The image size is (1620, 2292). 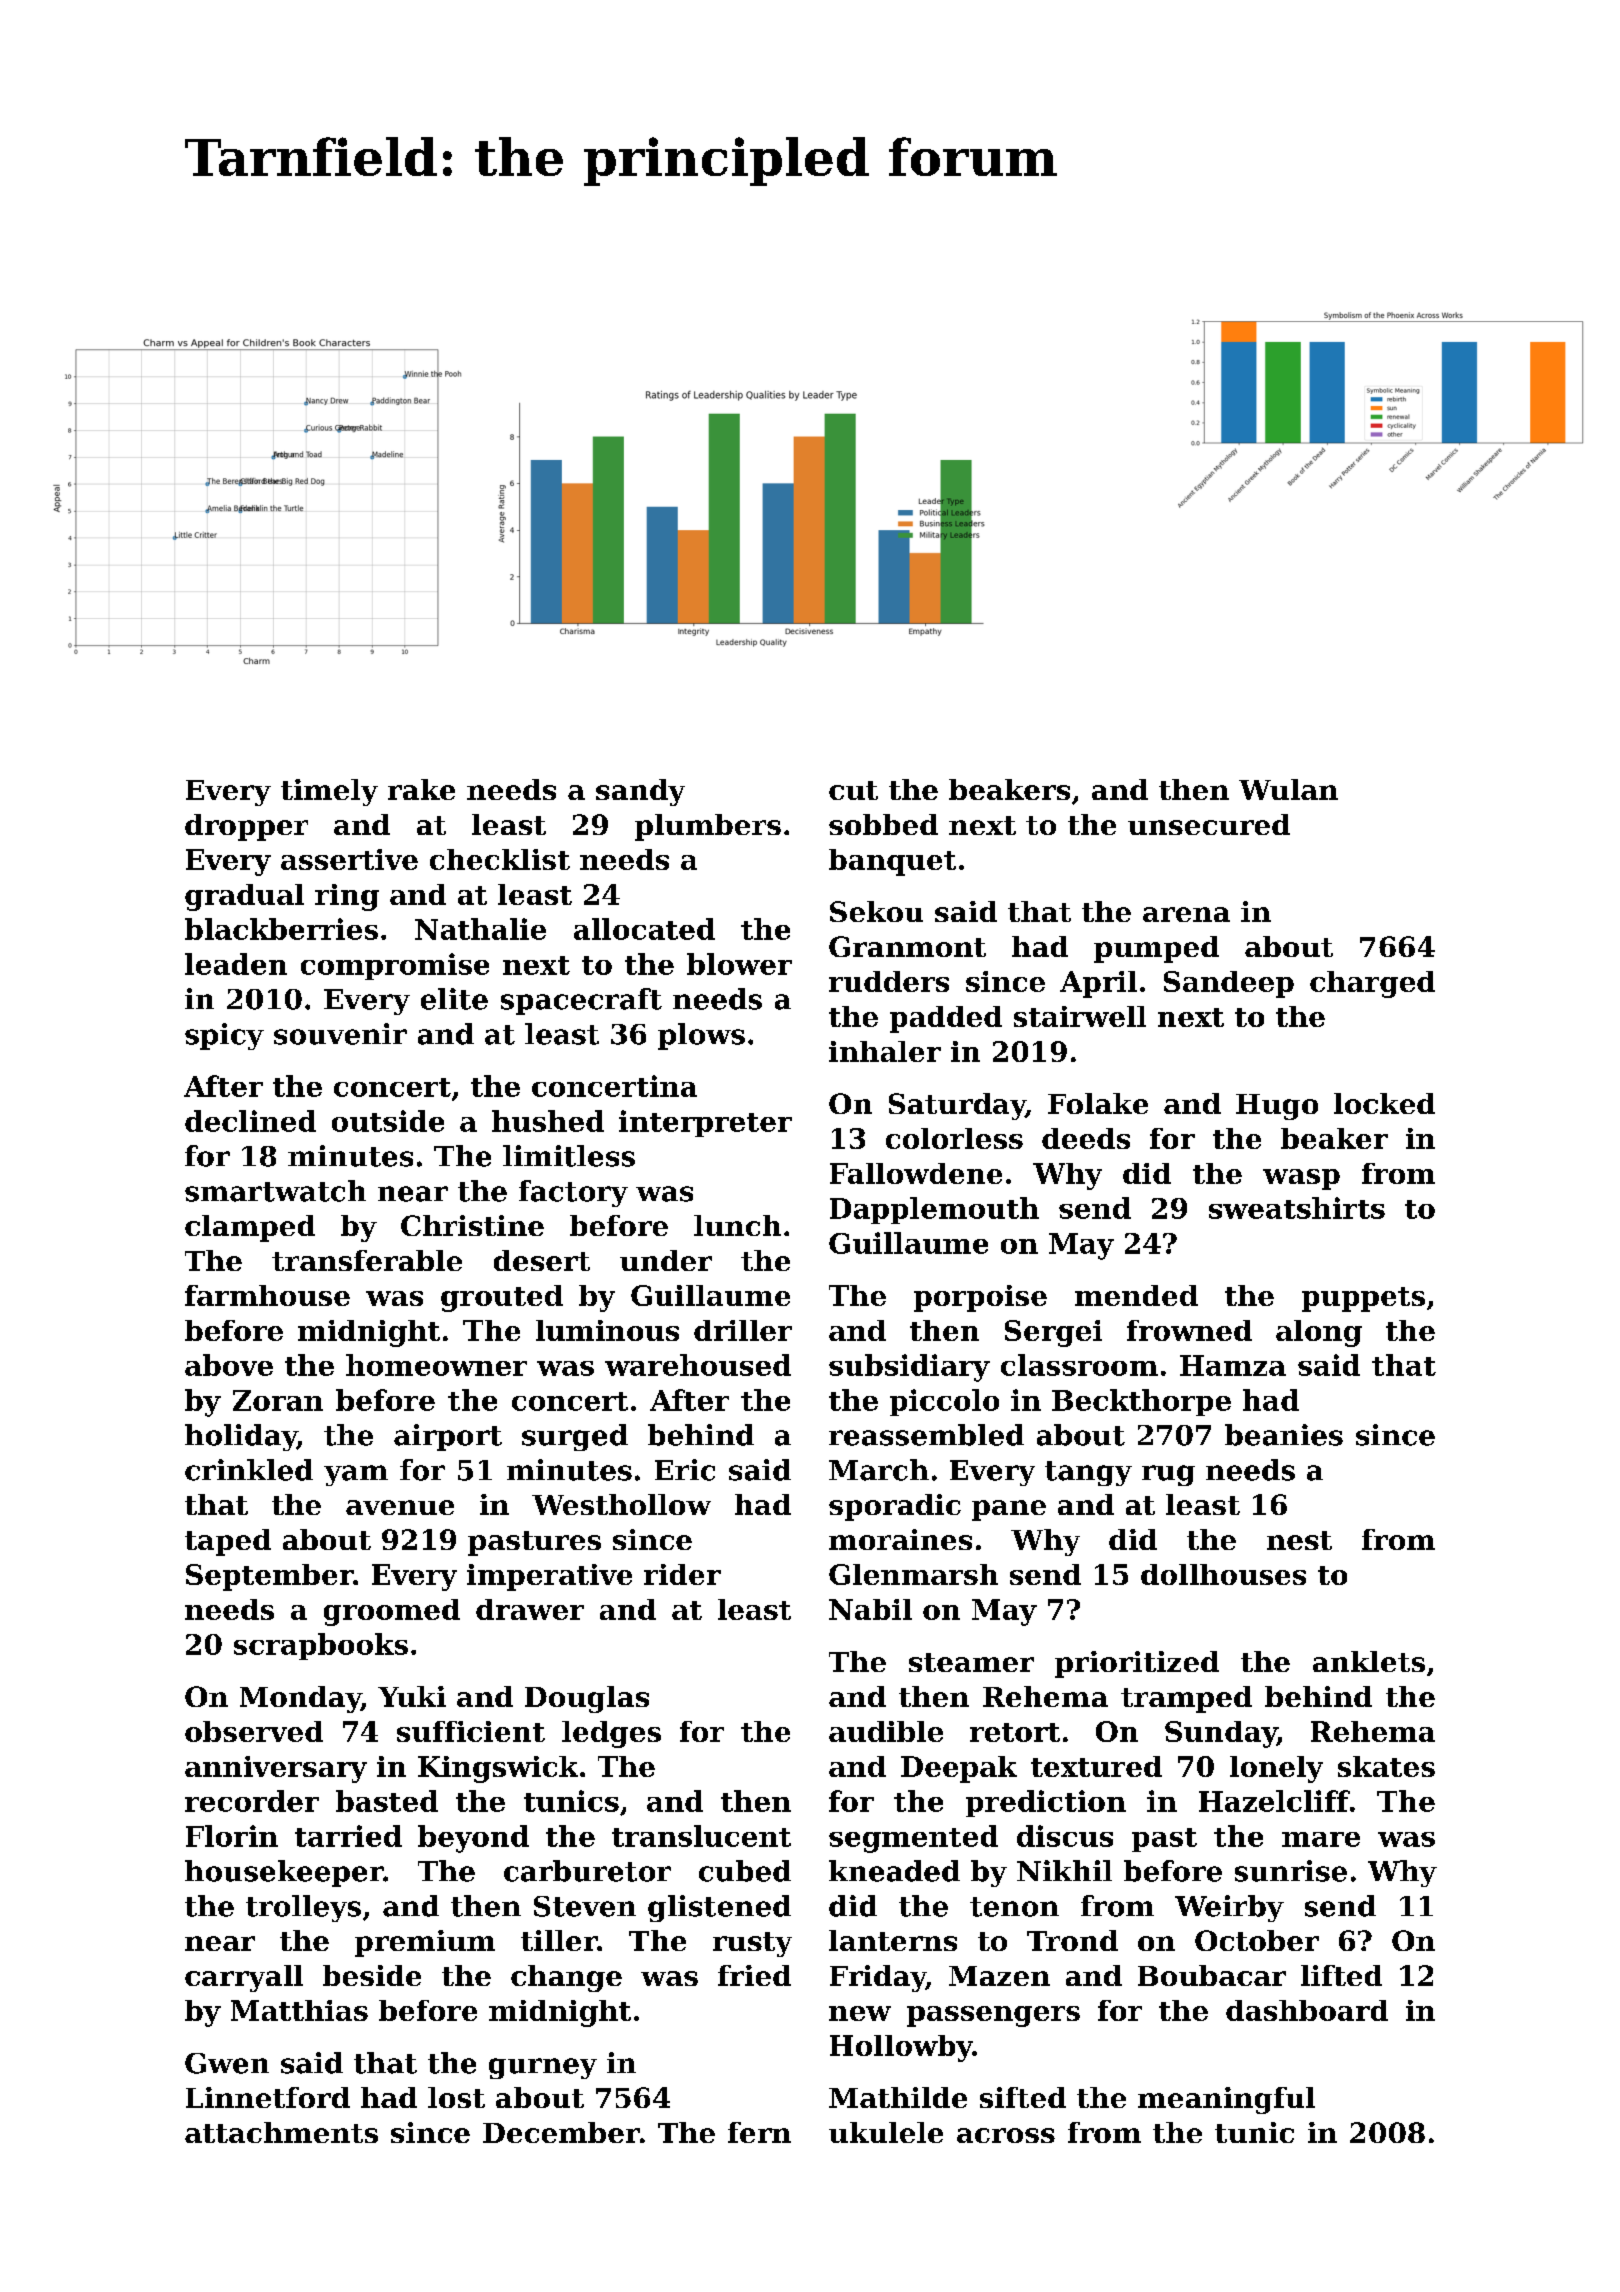 I want to click on puppets, so click(x=1363, y=1299).
